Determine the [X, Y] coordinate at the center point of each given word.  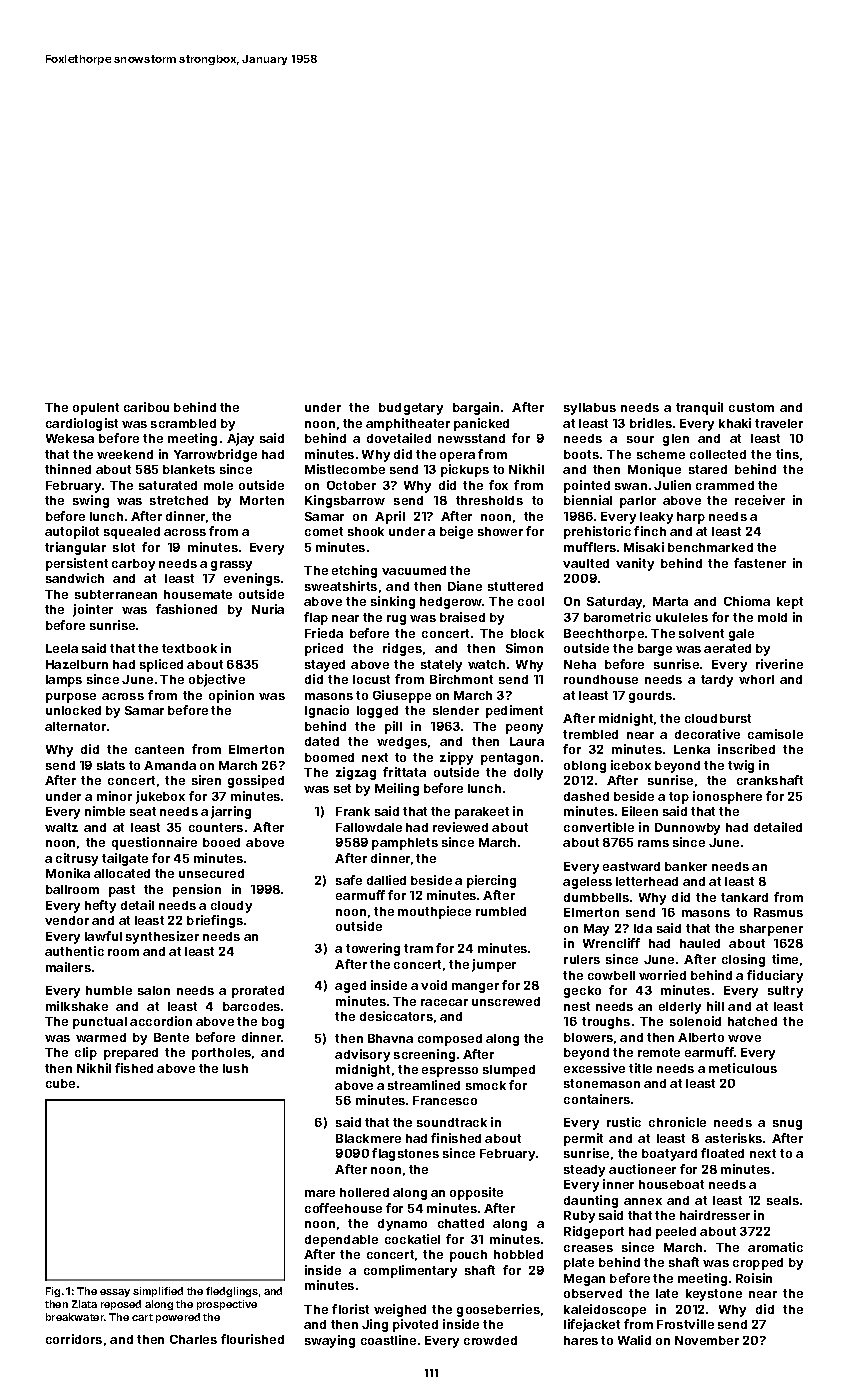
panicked [481, 424]
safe [349, 880]
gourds [650, 697]
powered [178, 1318]
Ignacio [327, 711]
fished [134, 1068]
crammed [725, 485]
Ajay [240, 439]
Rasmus [778, 912]
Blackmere [368, 1138]
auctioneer [642, 1169]
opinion [231, 696]
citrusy [77, 859]
